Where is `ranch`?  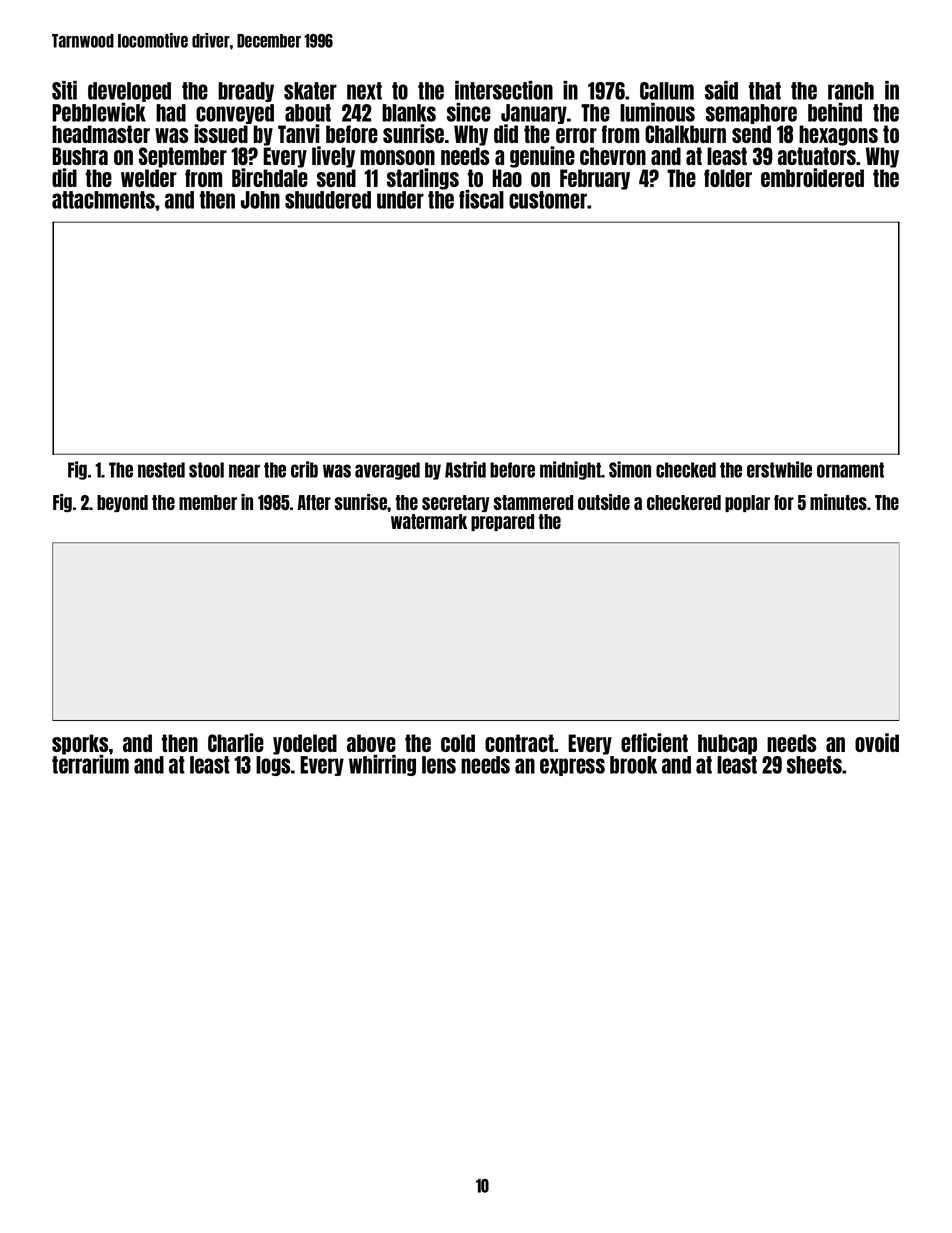
ranch is located at coordinates (851, 91).
